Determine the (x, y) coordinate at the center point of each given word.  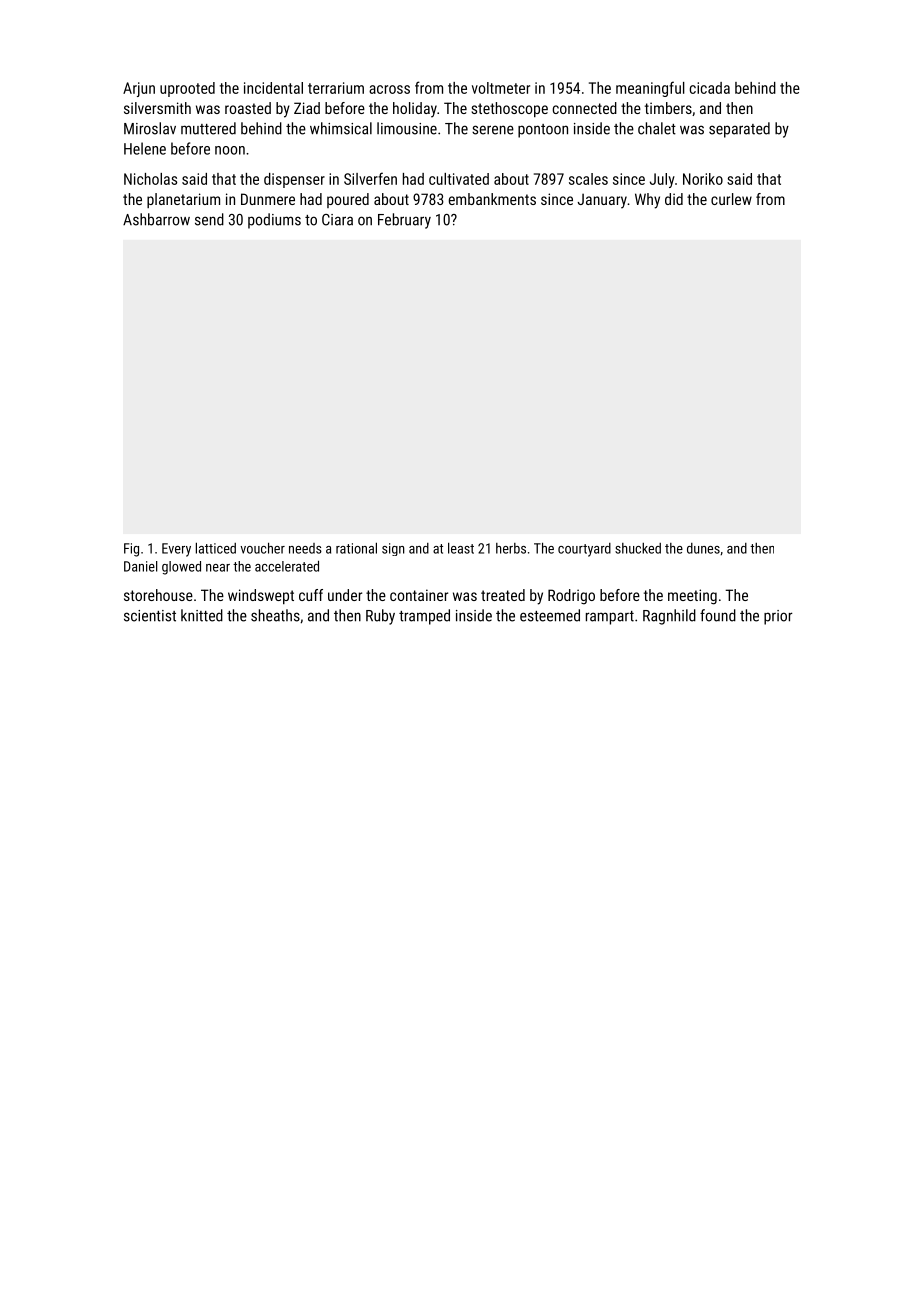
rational (356, 548)
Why (647, 201)
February (404, 221)
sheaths (275, 615)
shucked (638, 548)
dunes (703, 548)
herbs (511, 548)
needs (305, 548)
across (389, 89)
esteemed (550, 615)
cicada (709, 88)
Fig (131, 550)
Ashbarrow (156, 219)
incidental (273, 88)
